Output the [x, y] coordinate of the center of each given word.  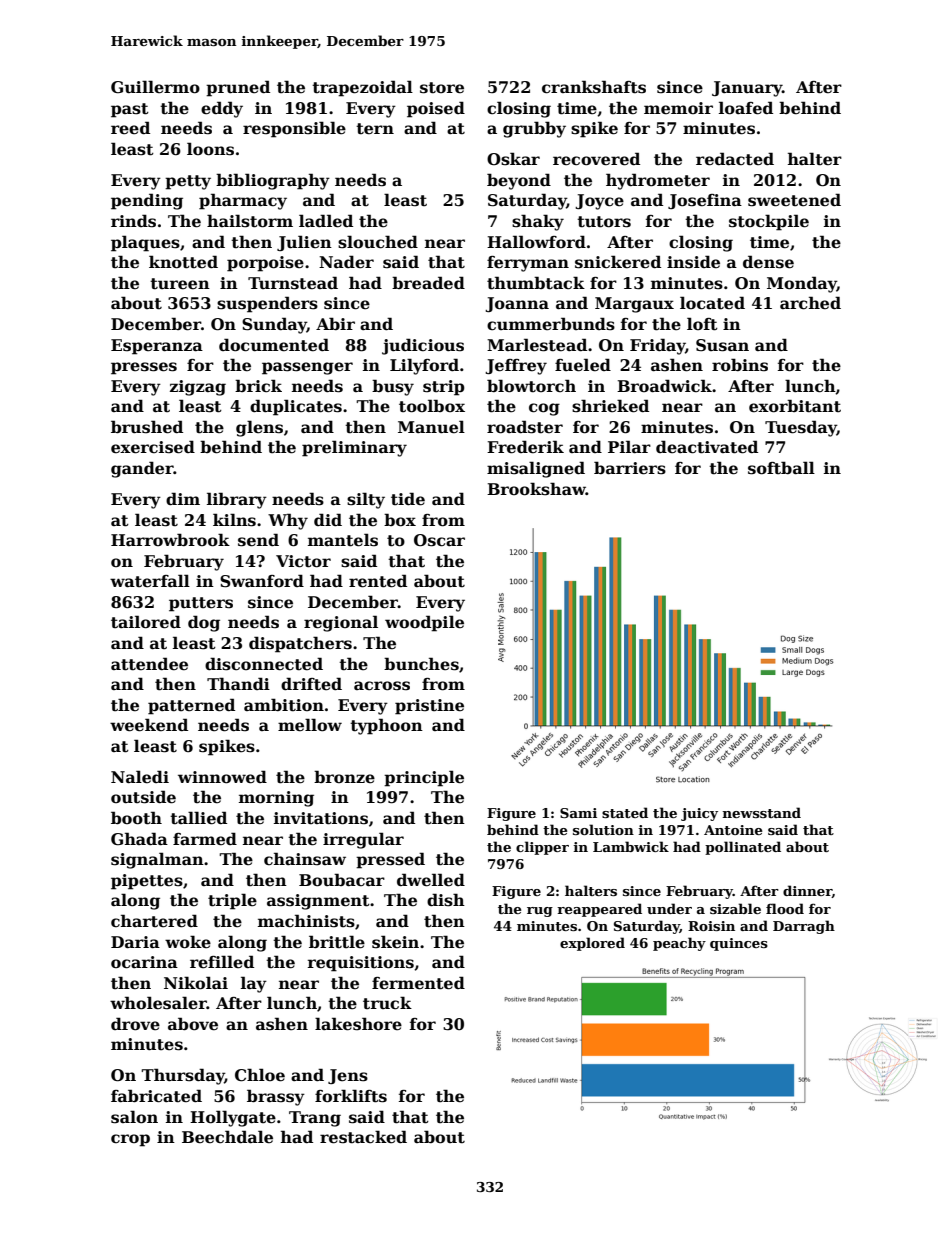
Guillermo [155, 87]
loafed [746, 108]
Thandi [238, 683]
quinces [739, 944]
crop [130, 1140]
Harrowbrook [170, 540]
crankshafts [594, 87]
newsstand [761, 812]
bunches [421, 664]
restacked [363, 1137]
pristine [429, 707]
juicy [699, 814]
